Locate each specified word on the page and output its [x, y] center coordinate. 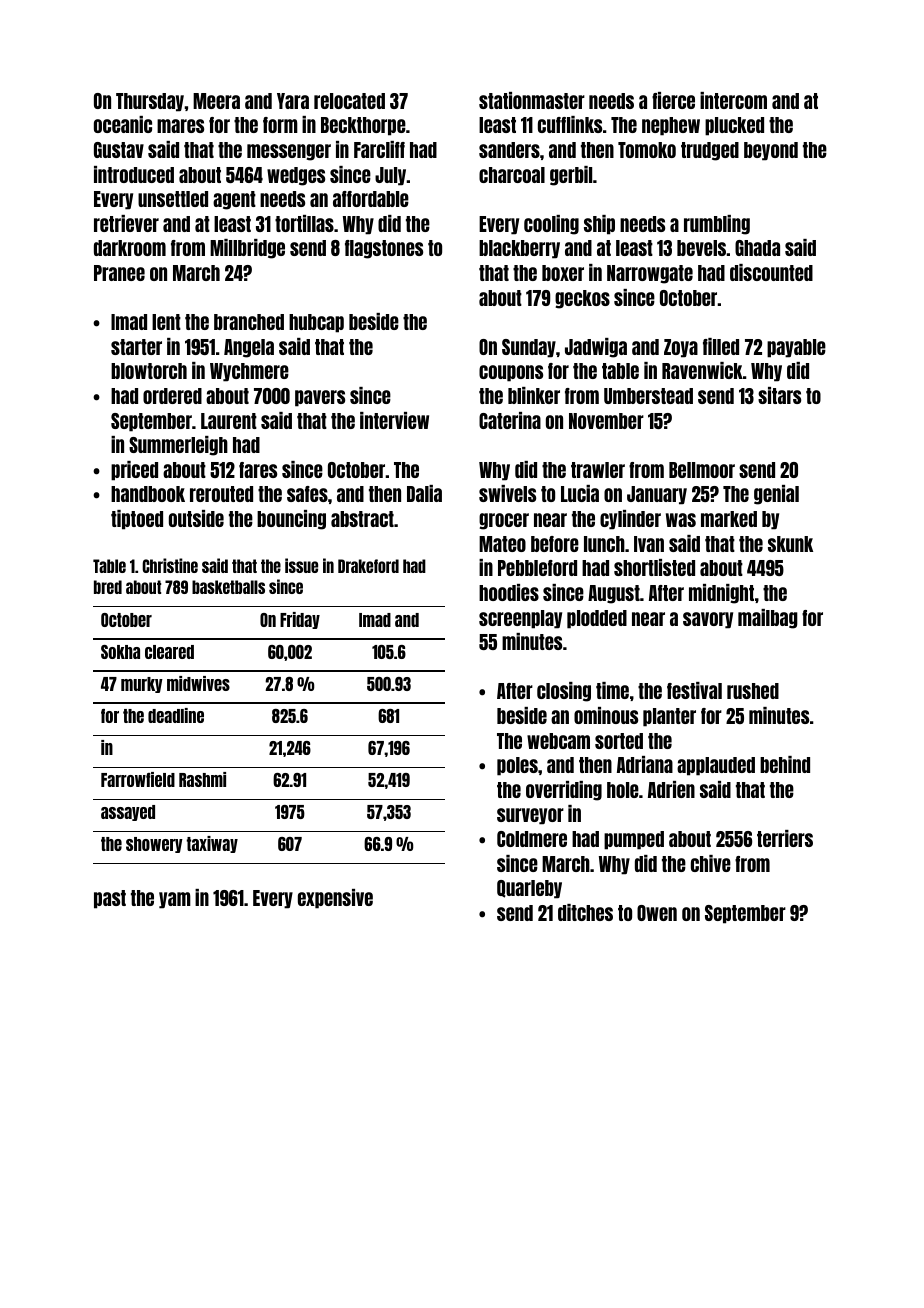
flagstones [384, 249]
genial [776, 495]
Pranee [119, 273]
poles [517, 766]
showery [154, 845]
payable [796, 348]
